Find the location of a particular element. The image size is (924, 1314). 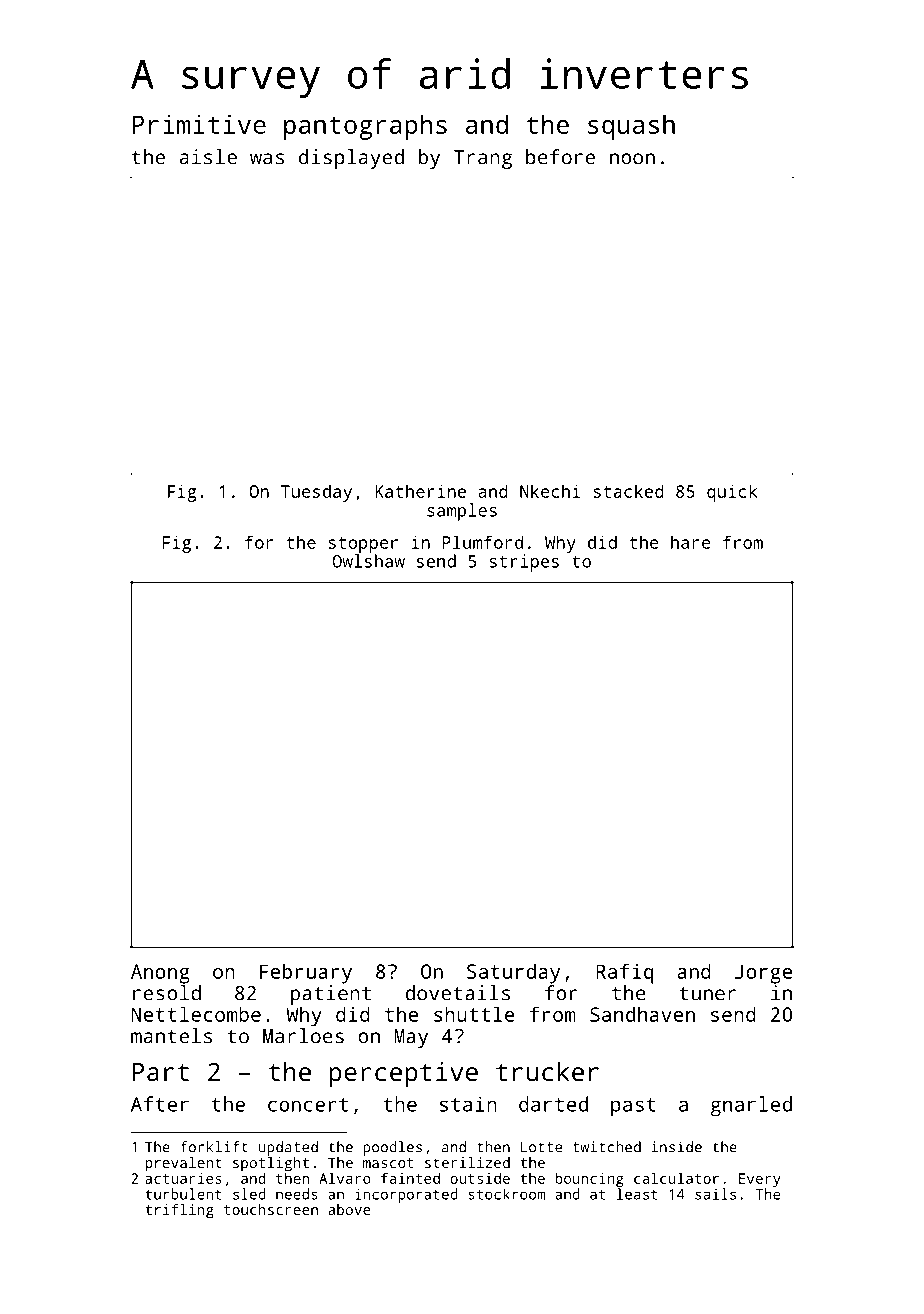

sails is located at coordinates (715, 1194).
